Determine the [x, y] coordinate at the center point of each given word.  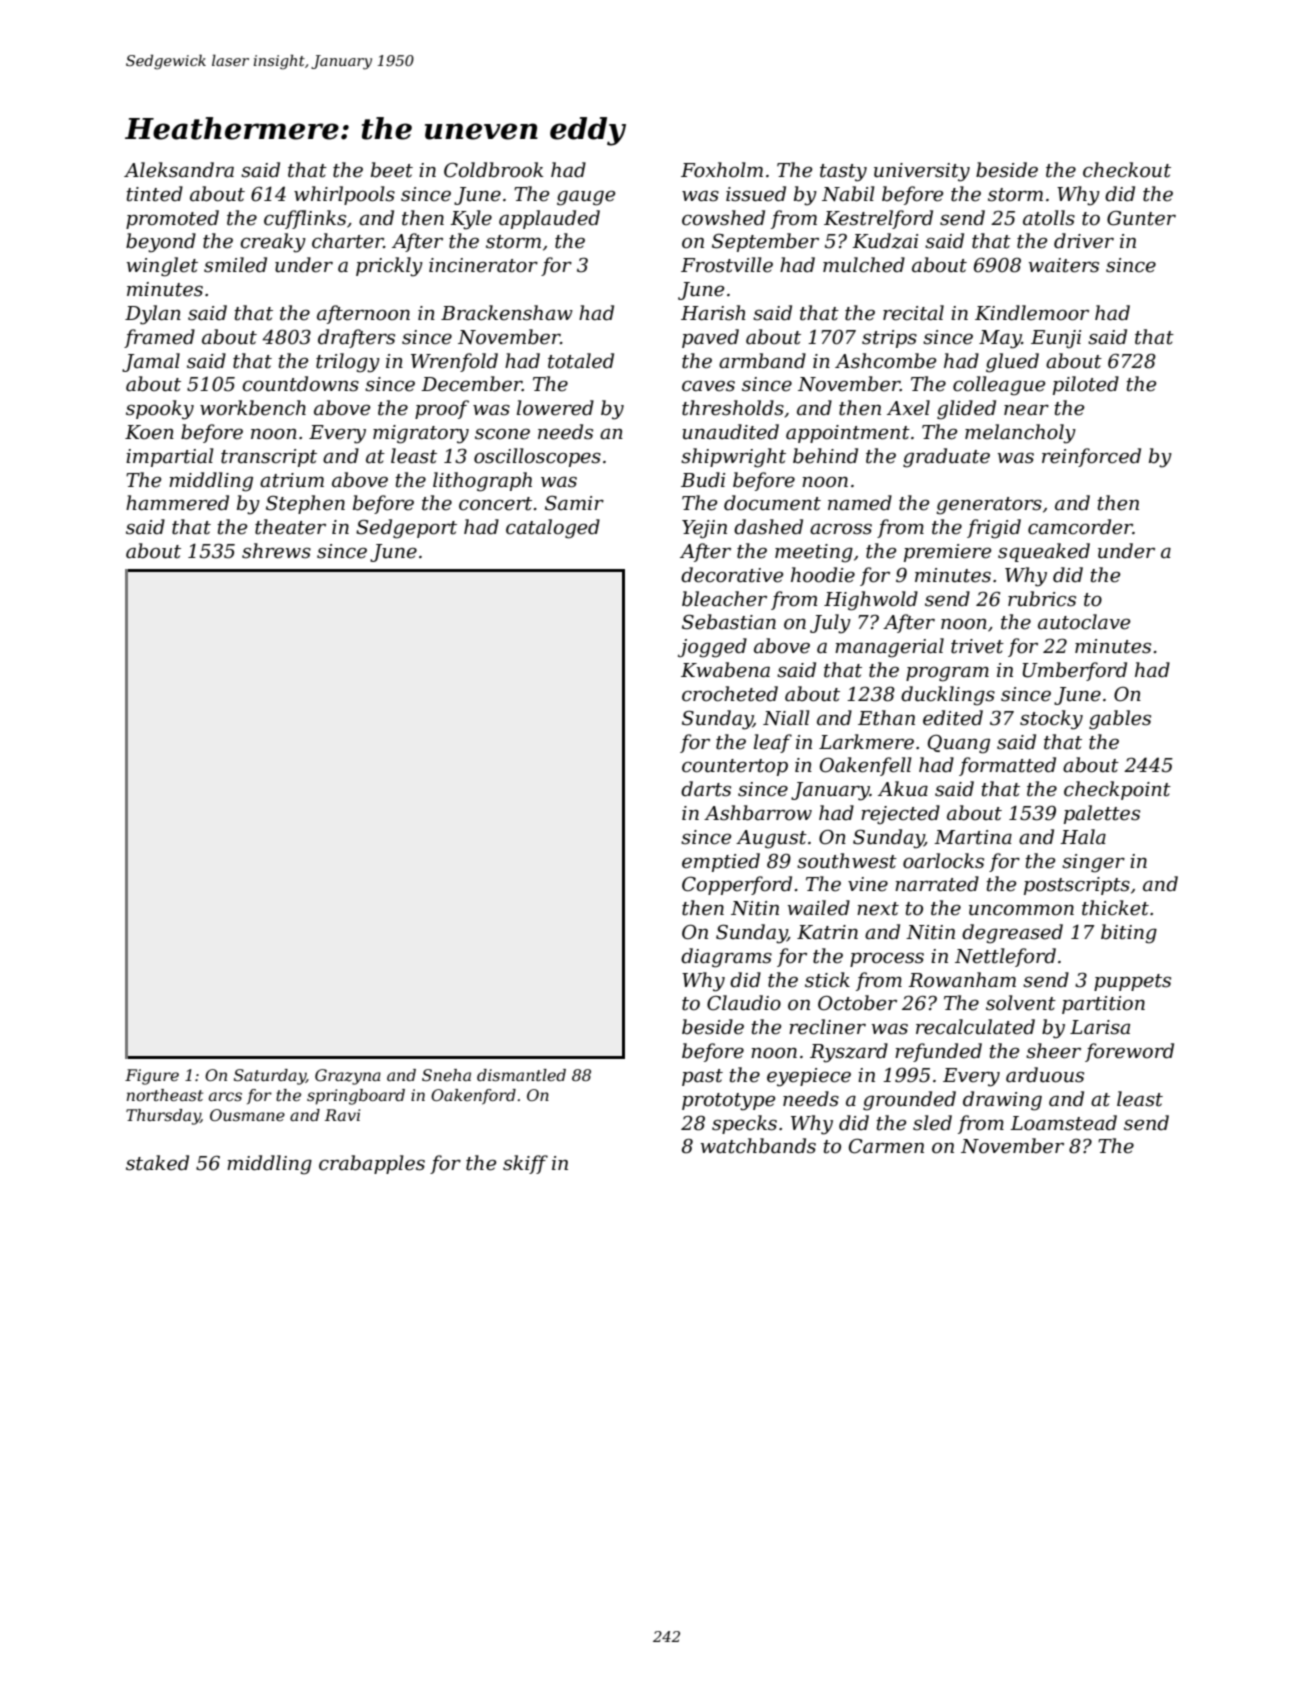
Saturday [270, 1077]
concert [495, 504]
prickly [389, 267]
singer [1093, 863]
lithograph [482, 482]
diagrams [726, 958]
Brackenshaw [507, 313]
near [1026, 410]
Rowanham [962, 980]
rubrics [1042, 599]
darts [706, 789]
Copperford [737, 885]
